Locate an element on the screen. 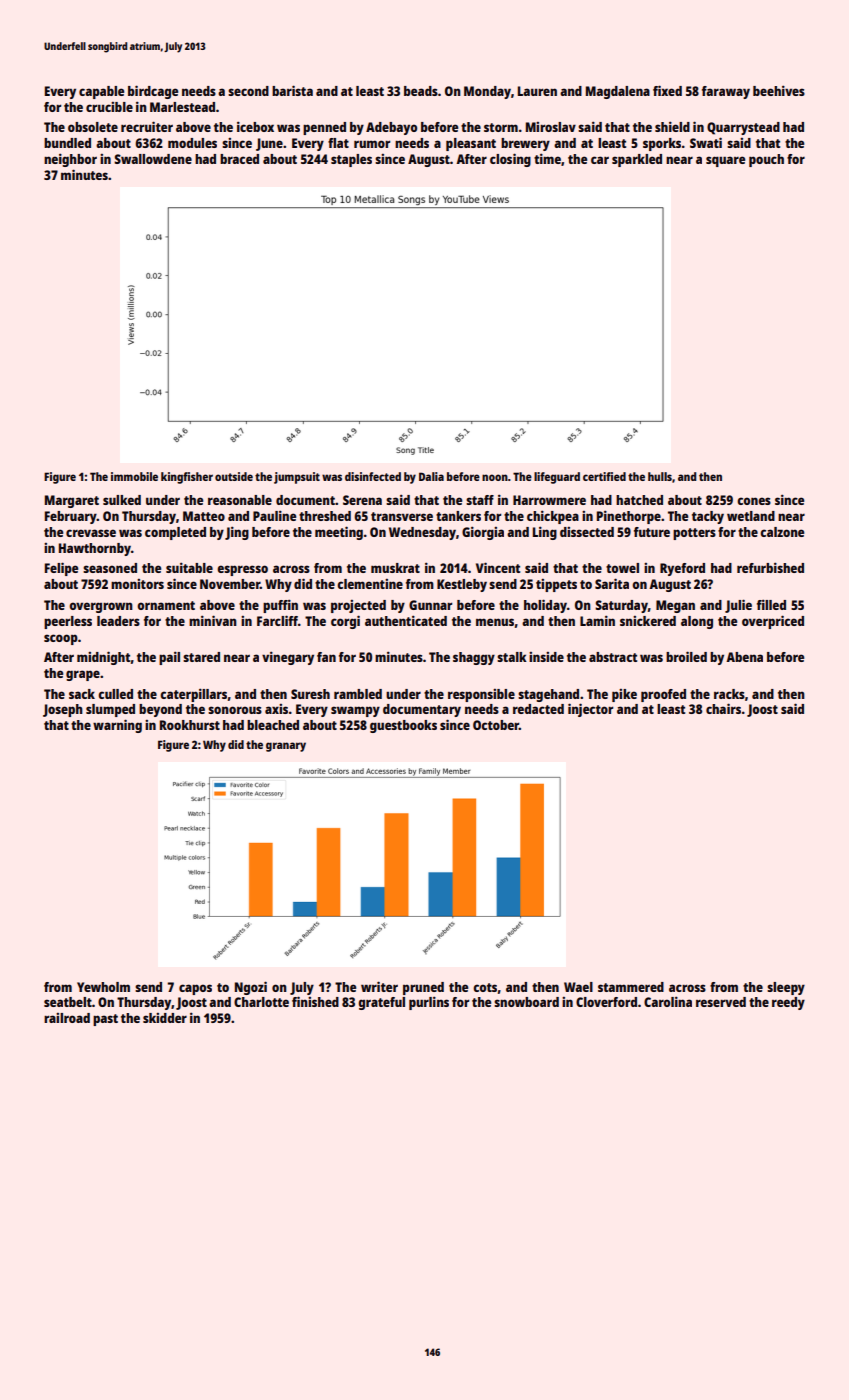  puffin is located at coordinates (280, 606).
